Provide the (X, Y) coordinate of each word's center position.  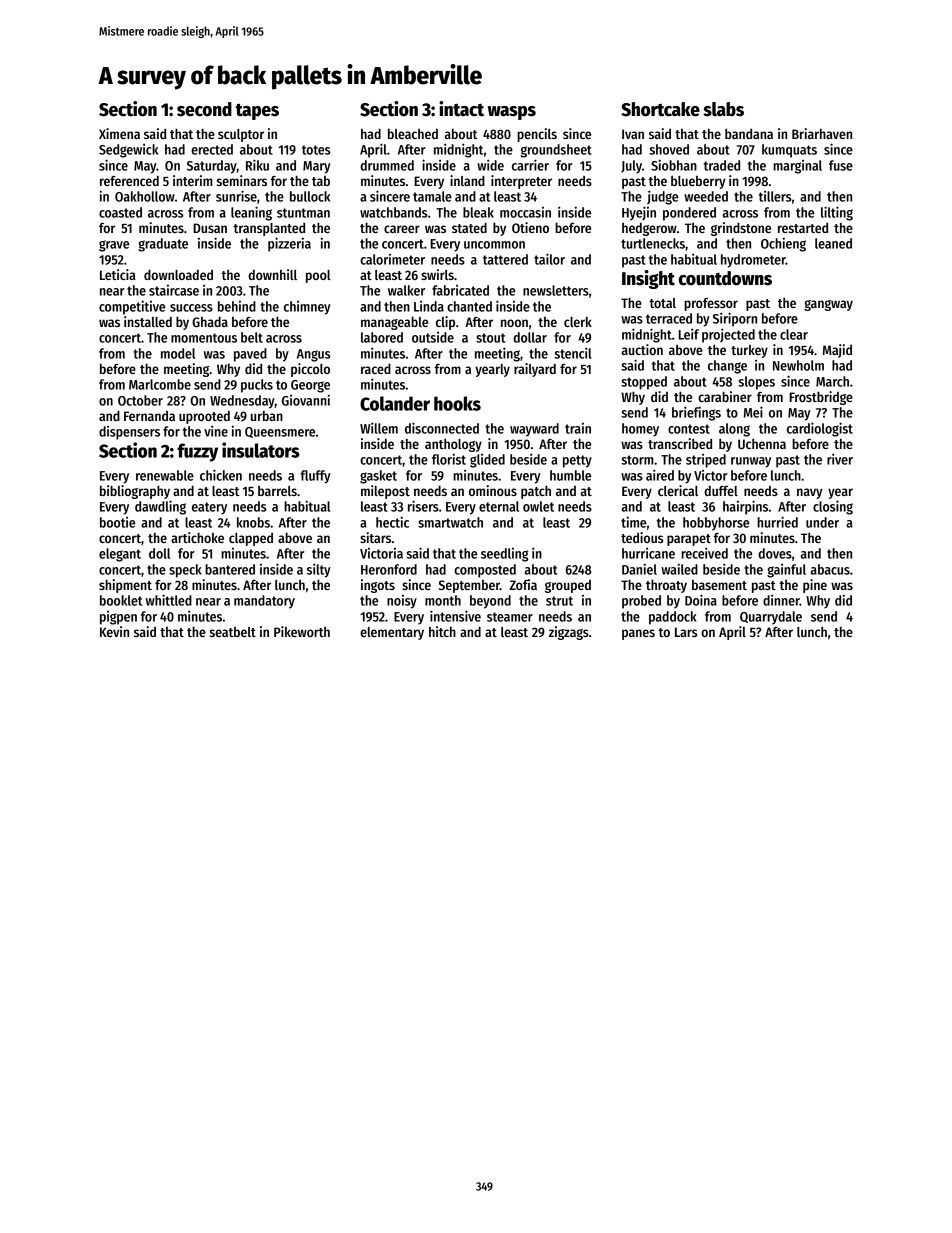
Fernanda (149, 416)
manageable (394, 323)
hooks (457, 403)
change (727, 367)
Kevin (114, 631)
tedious (642, 537)
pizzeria (289, 244)
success (191, 308)
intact (461, 109)
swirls (437, 274)
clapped (251, 539)
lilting (837, 213)
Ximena (119, 133)
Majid (837, 351)
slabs (723, 109)
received (704, 553)
